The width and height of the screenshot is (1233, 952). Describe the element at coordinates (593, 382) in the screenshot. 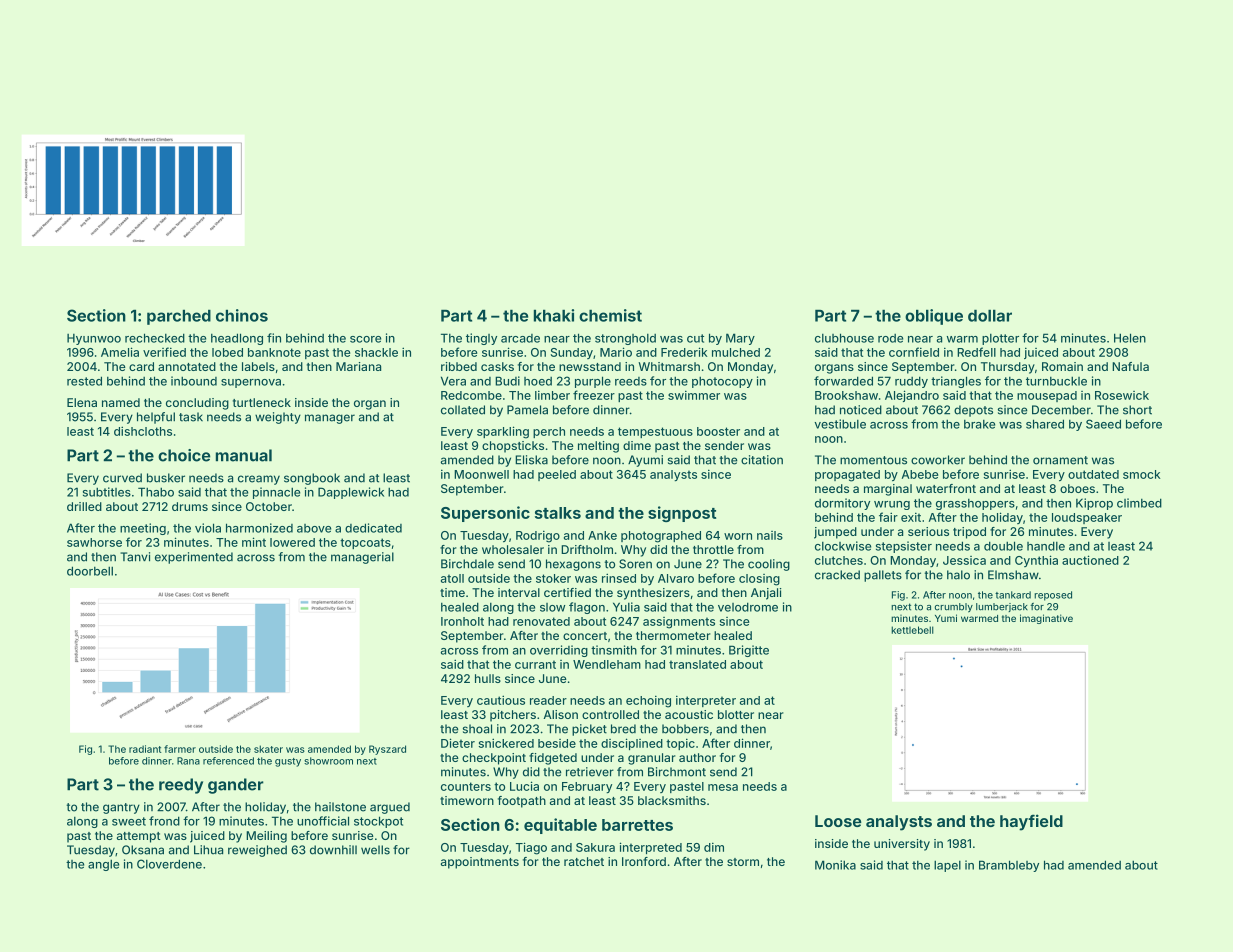

I see `purple` at that location.
